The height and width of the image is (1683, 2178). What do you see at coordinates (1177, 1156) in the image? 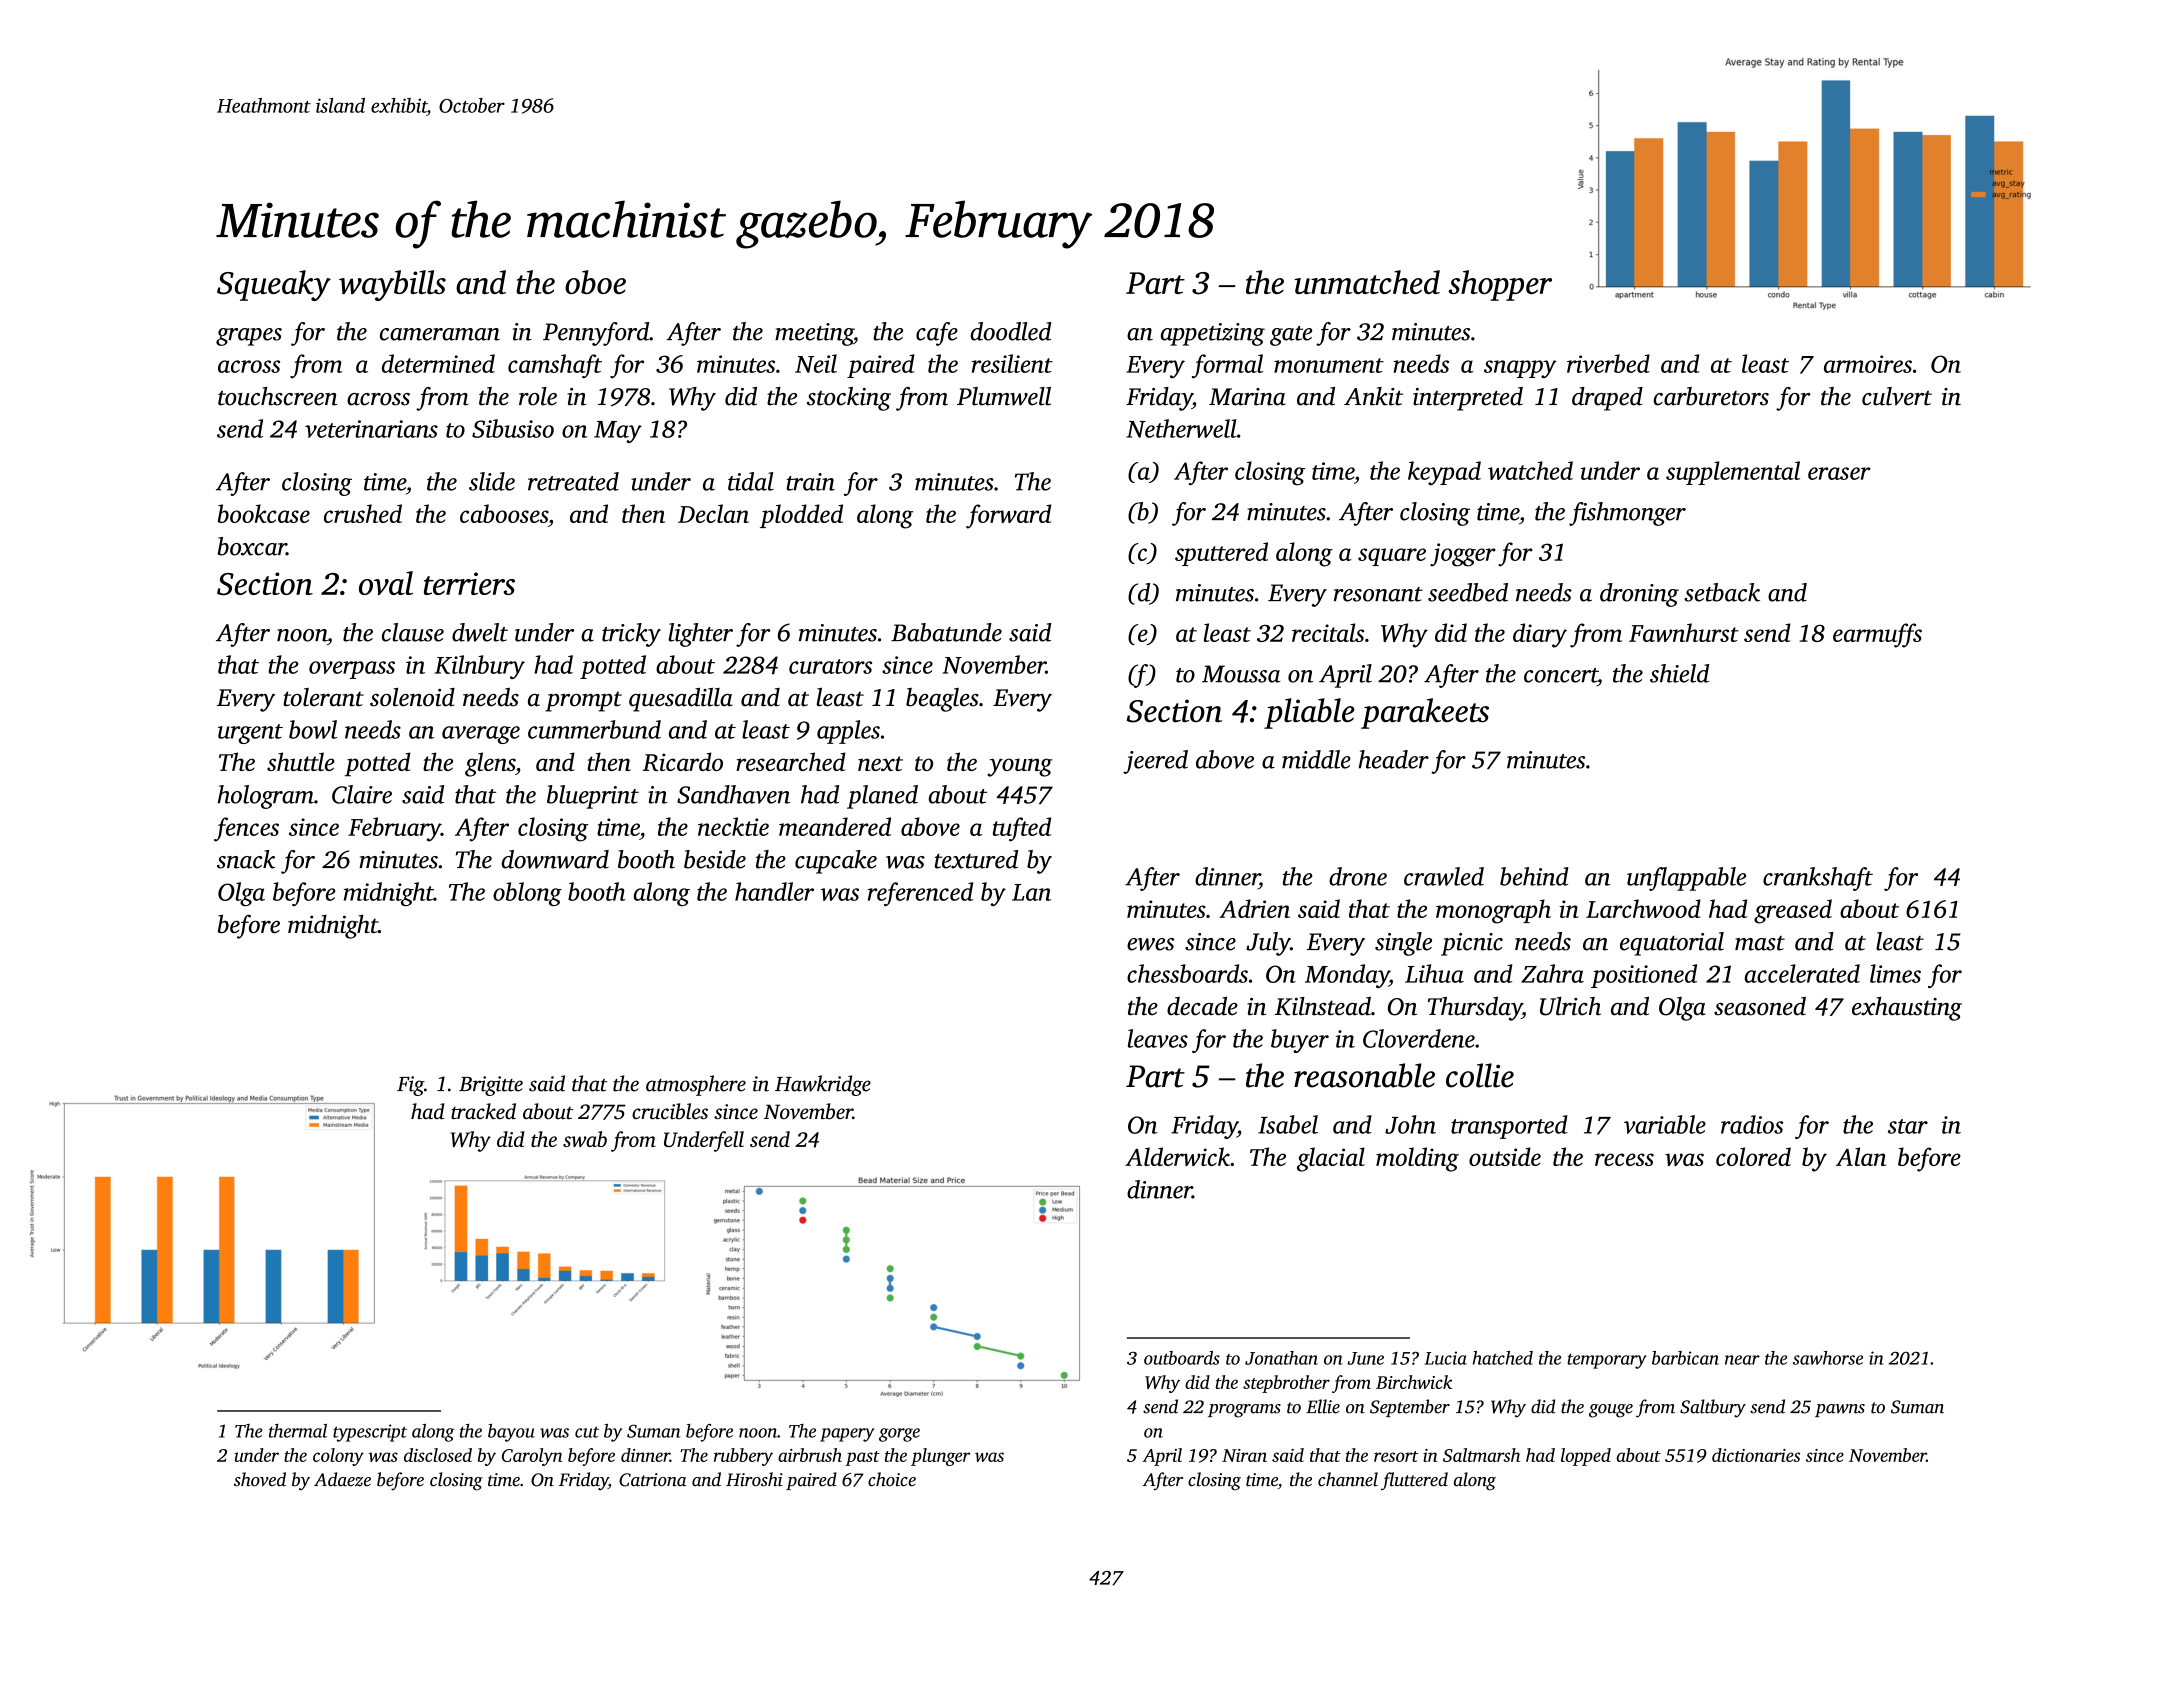
I see `Alderwick` at bounding box center [1177, 1156].
